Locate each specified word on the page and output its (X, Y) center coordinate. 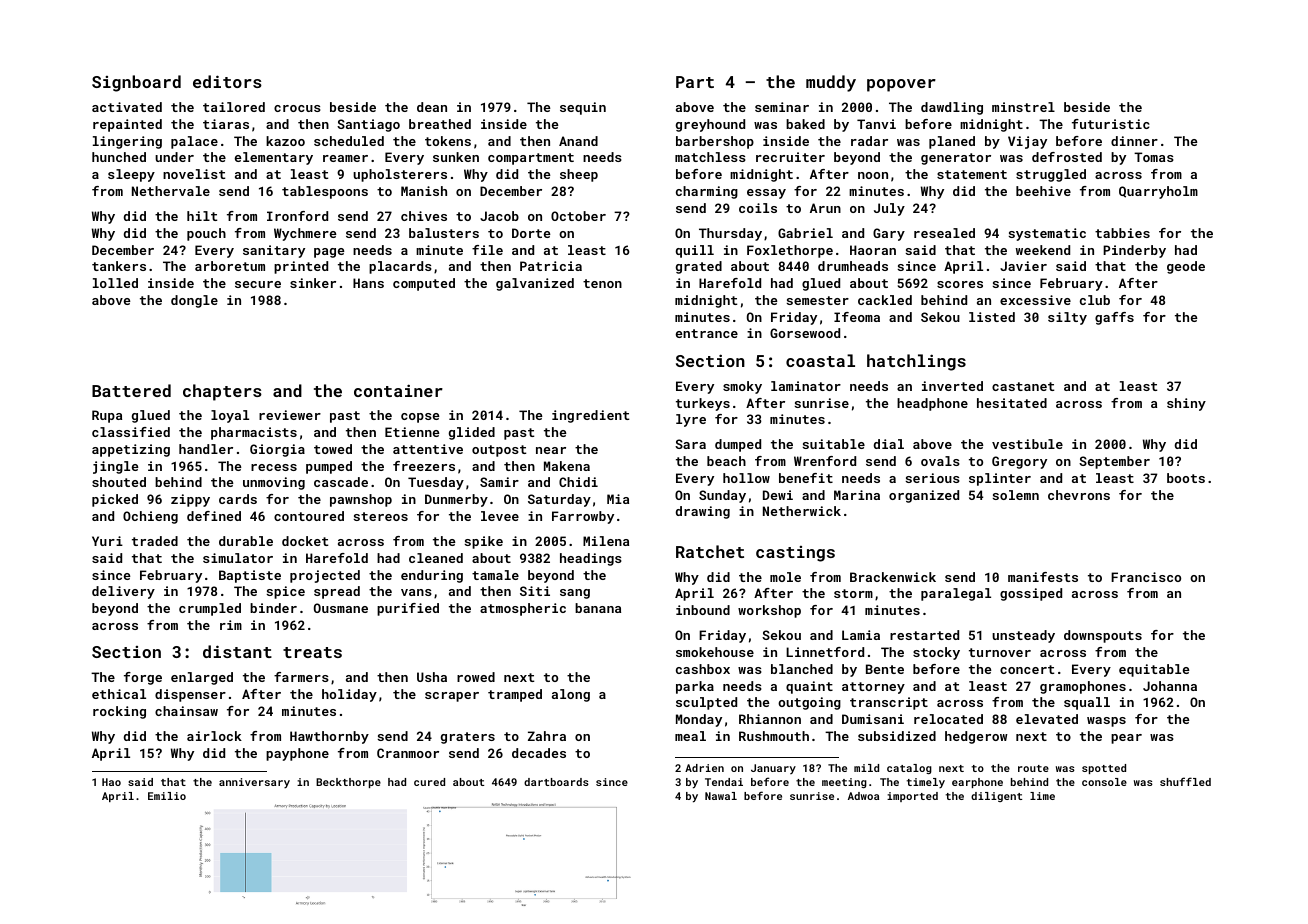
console (1104, 782)
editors (227, 81)
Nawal (721, 796)
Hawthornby (329, 737)
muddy (831, 83)
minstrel (1023, 107)
